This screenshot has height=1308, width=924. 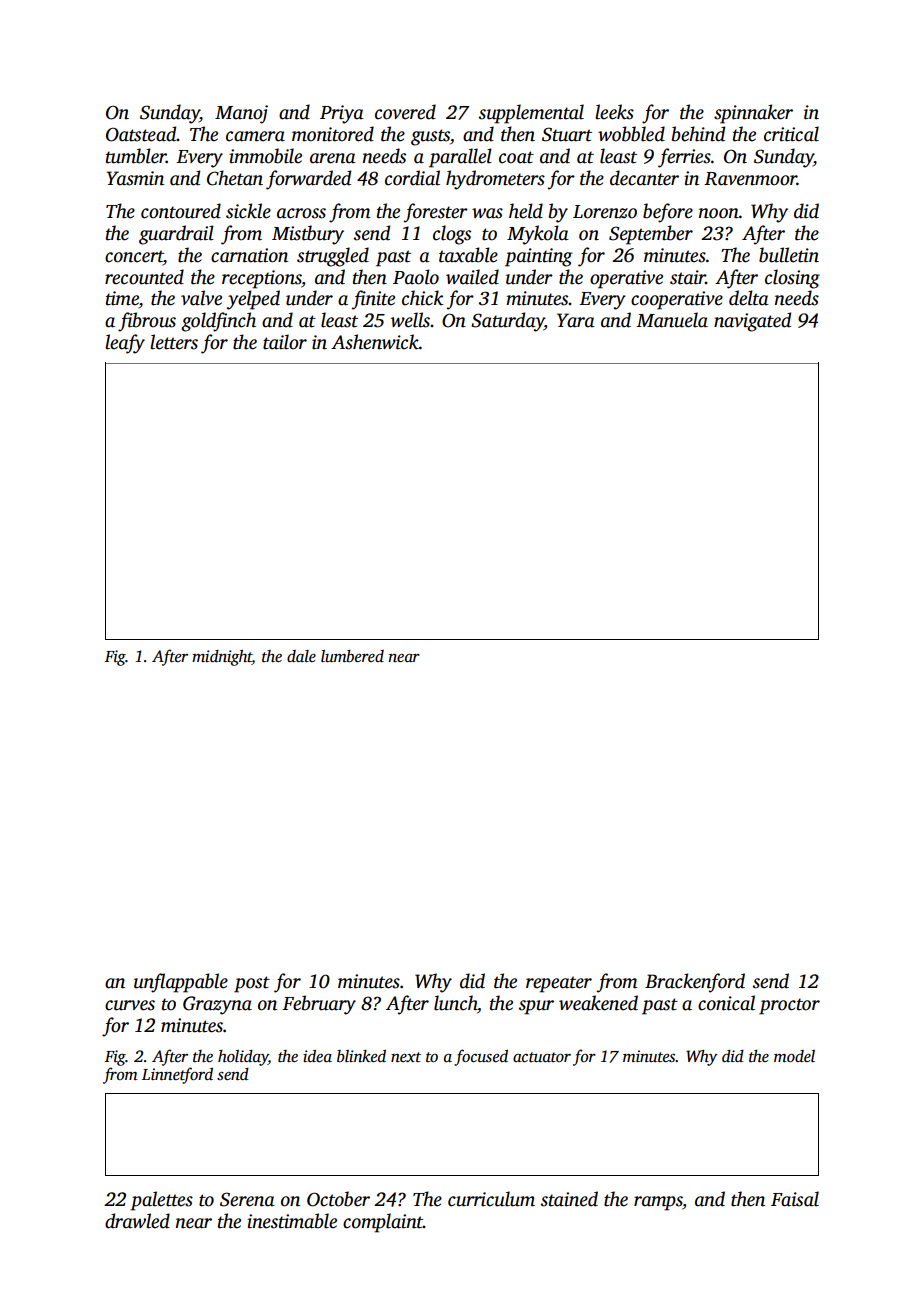 What do you see at coordinates (141, 134) in the screenshot?
I see `Oatstead` at bounding box center [141, 134].
